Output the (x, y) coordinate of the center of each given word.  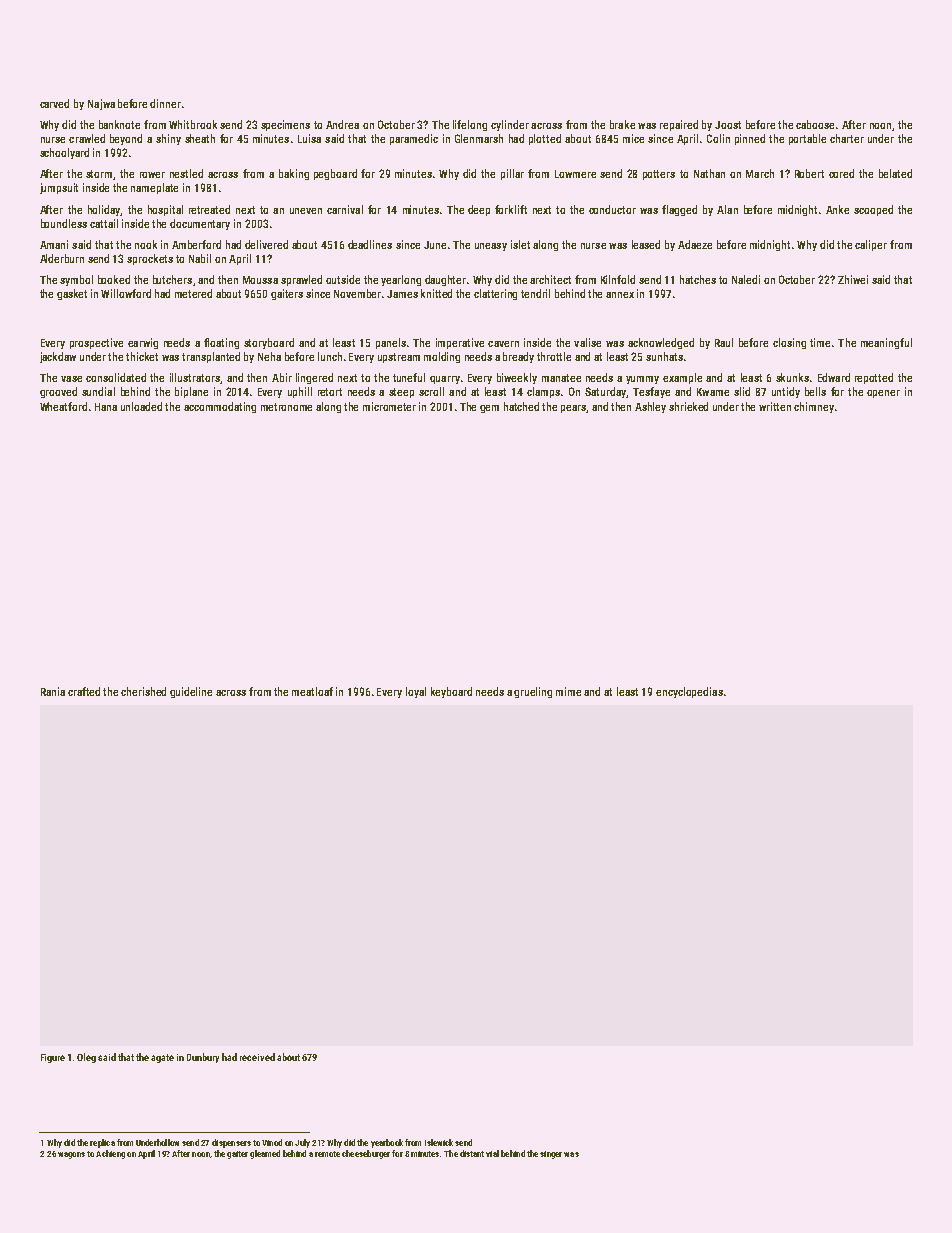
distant (472, 1153)
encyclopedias (689, 692)
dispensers (231, 1143)
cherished (143, 691)
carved (54, 103)
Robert (809, 173)
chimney (814, 407)
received (257, 1057)
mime (568, 691)
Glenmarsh (479, 138)
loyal (416, 692)
